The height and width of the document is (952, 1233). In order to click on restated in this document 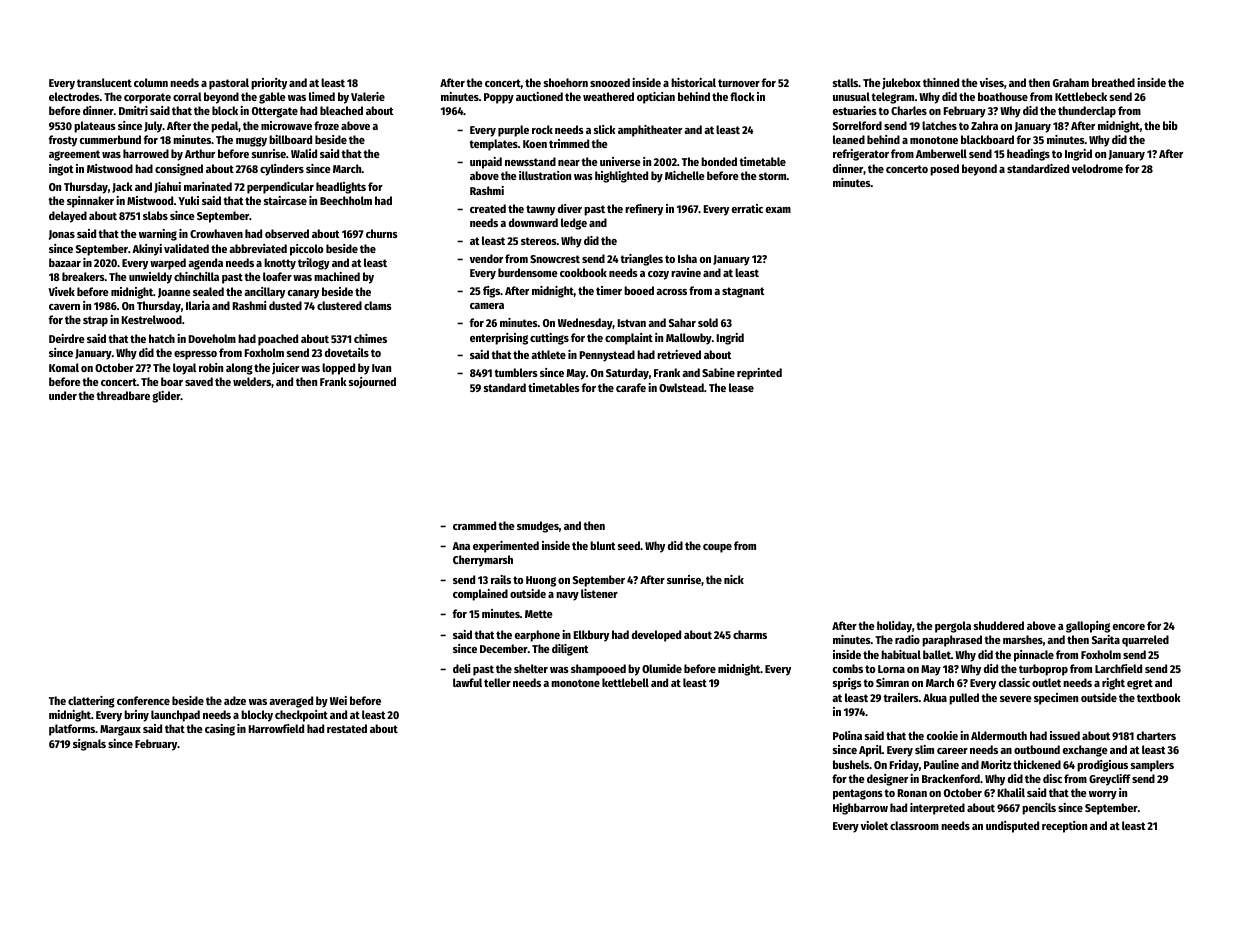, I will do `click(347, 728)`.
